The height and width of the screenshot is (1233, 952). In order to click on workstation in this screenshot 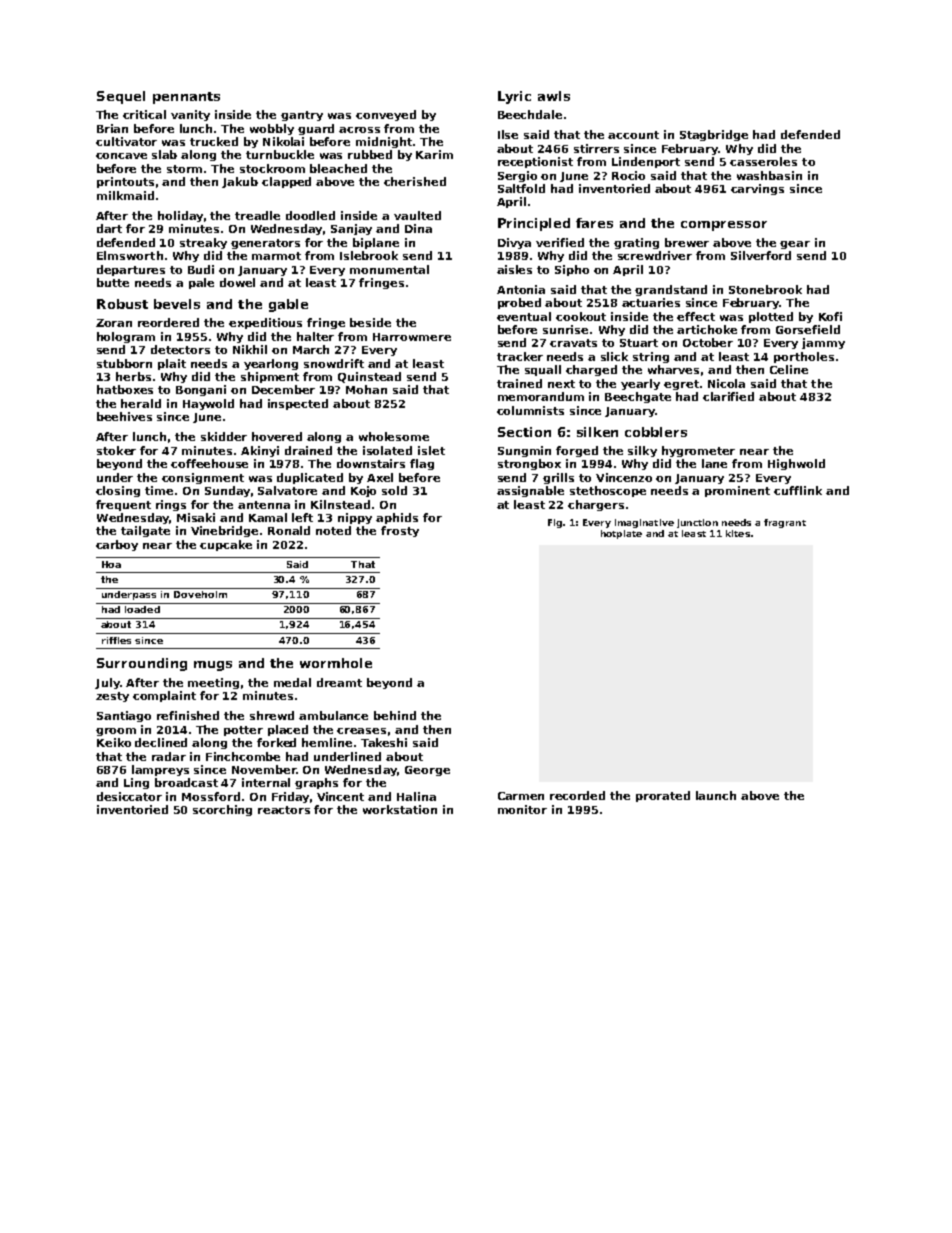, I will do `click(400, 809)`.
